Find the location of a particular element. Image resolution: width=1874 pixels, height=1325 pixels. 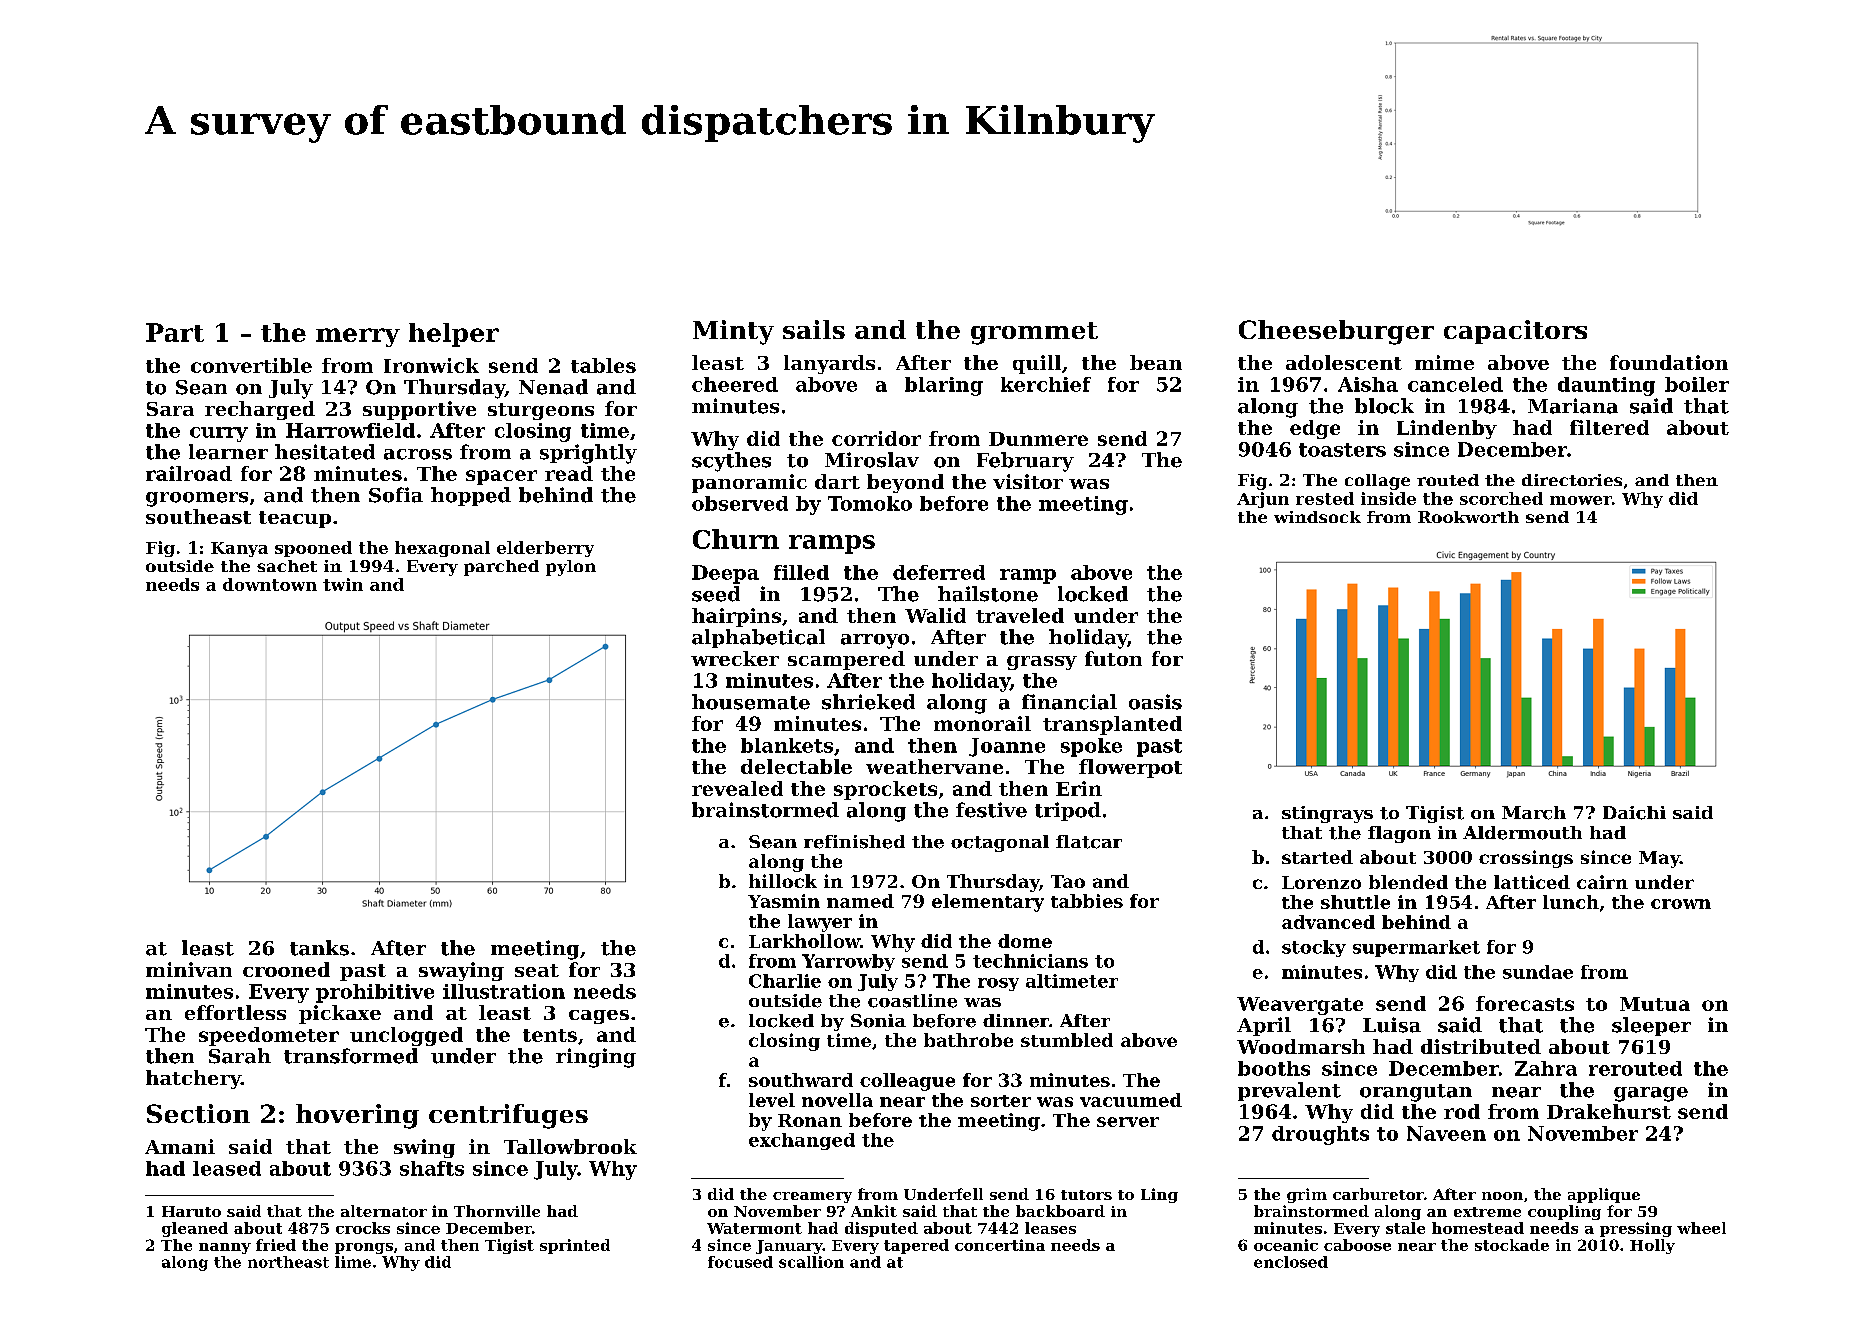

deferred is located at coordinates (939, 572).
